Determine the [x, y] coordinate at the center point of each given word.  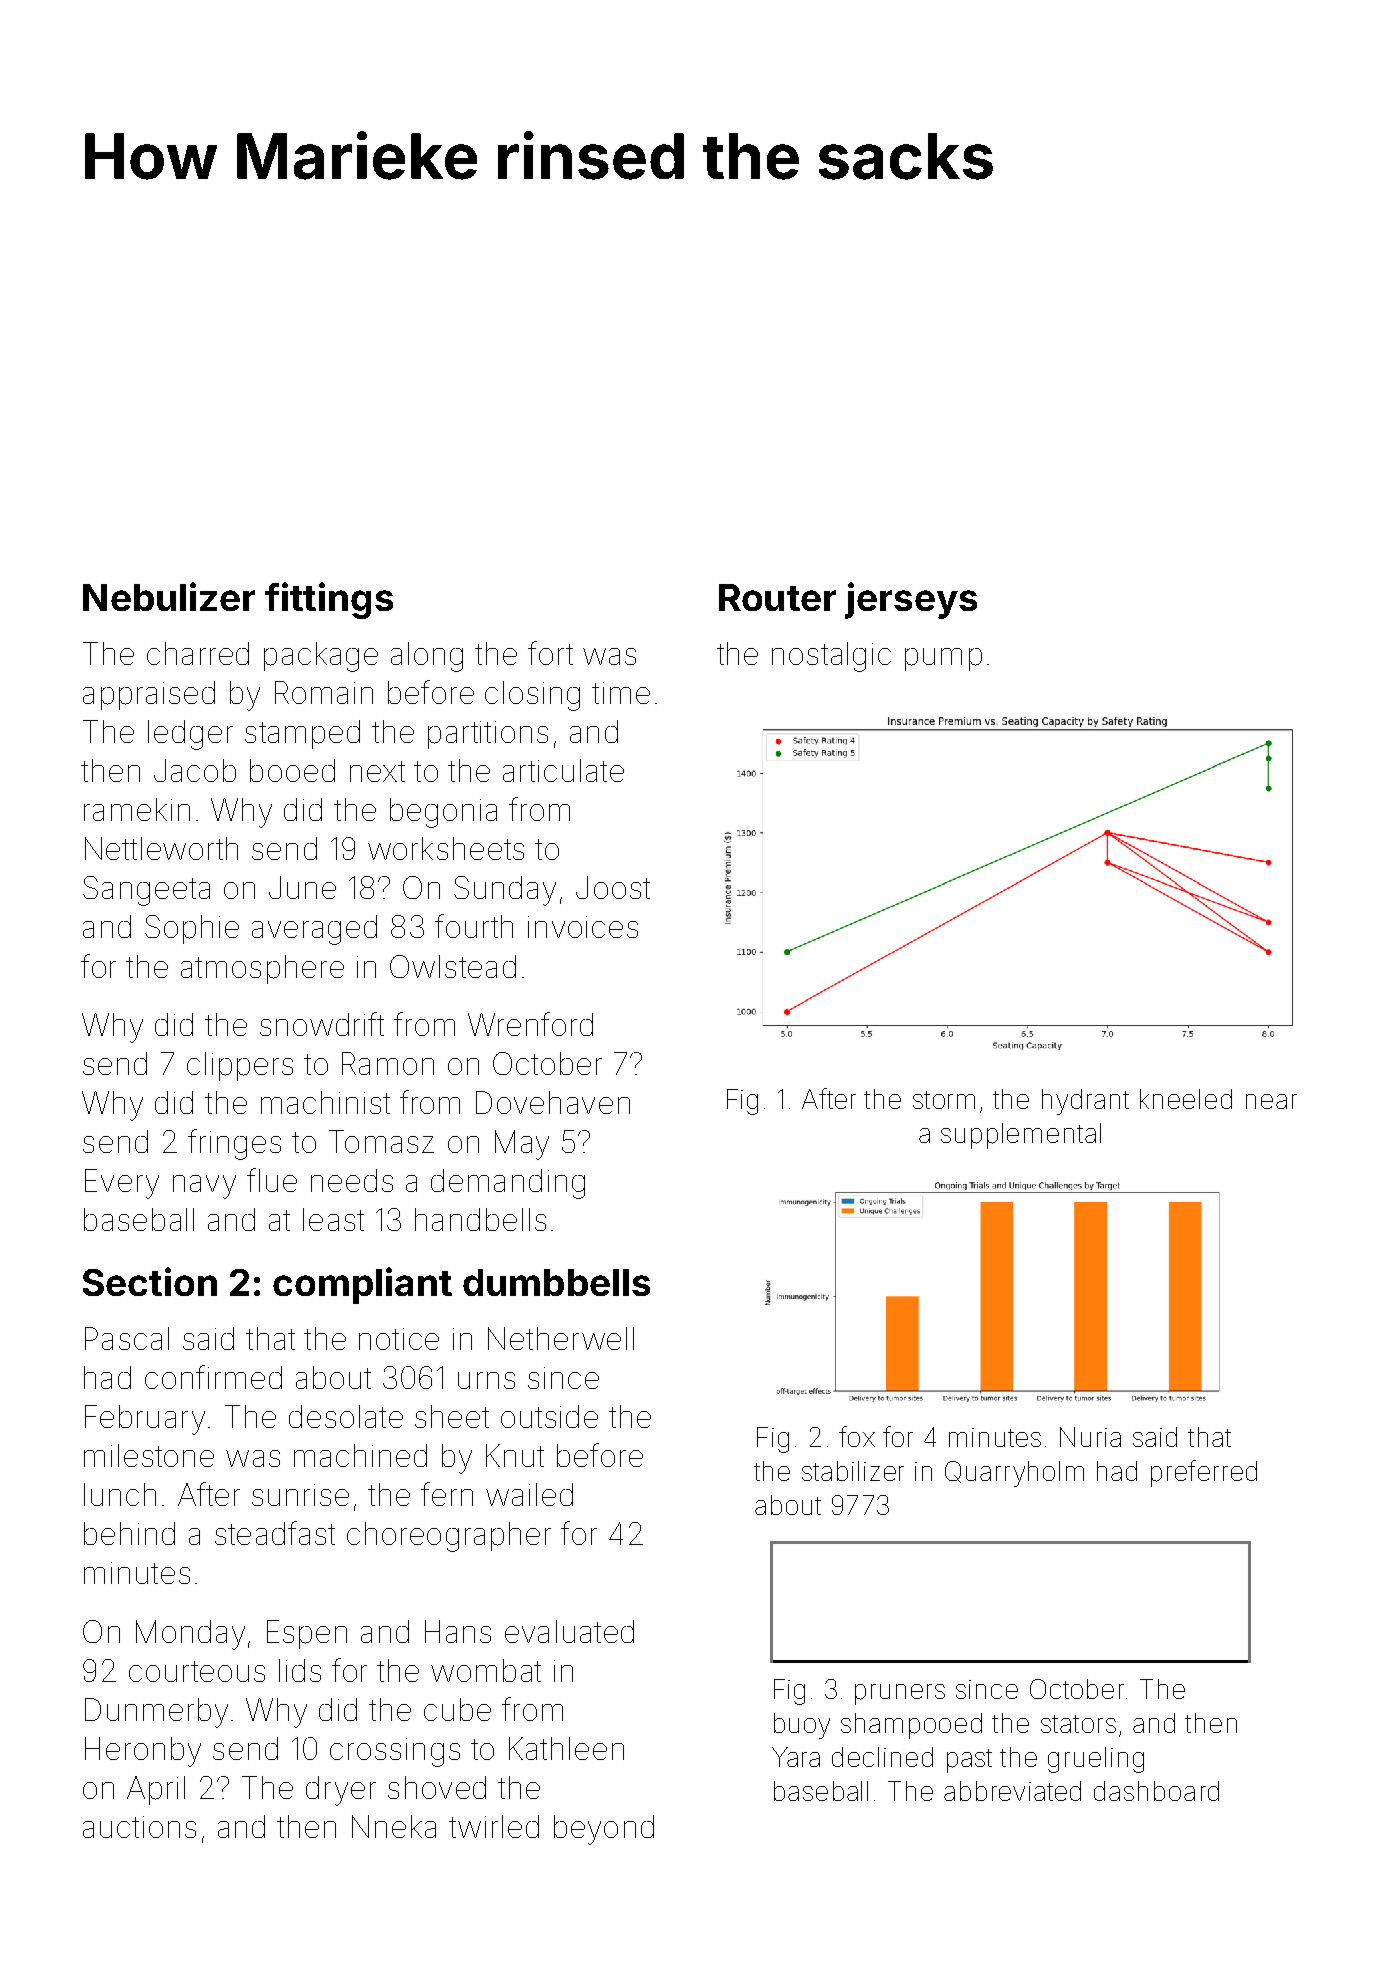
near [1271, 1101]
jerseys [911, 600]
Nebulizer [169, 596]
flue [272, 1180]
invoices [583, 927]
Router [777, 597]
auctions [139, 1827]
